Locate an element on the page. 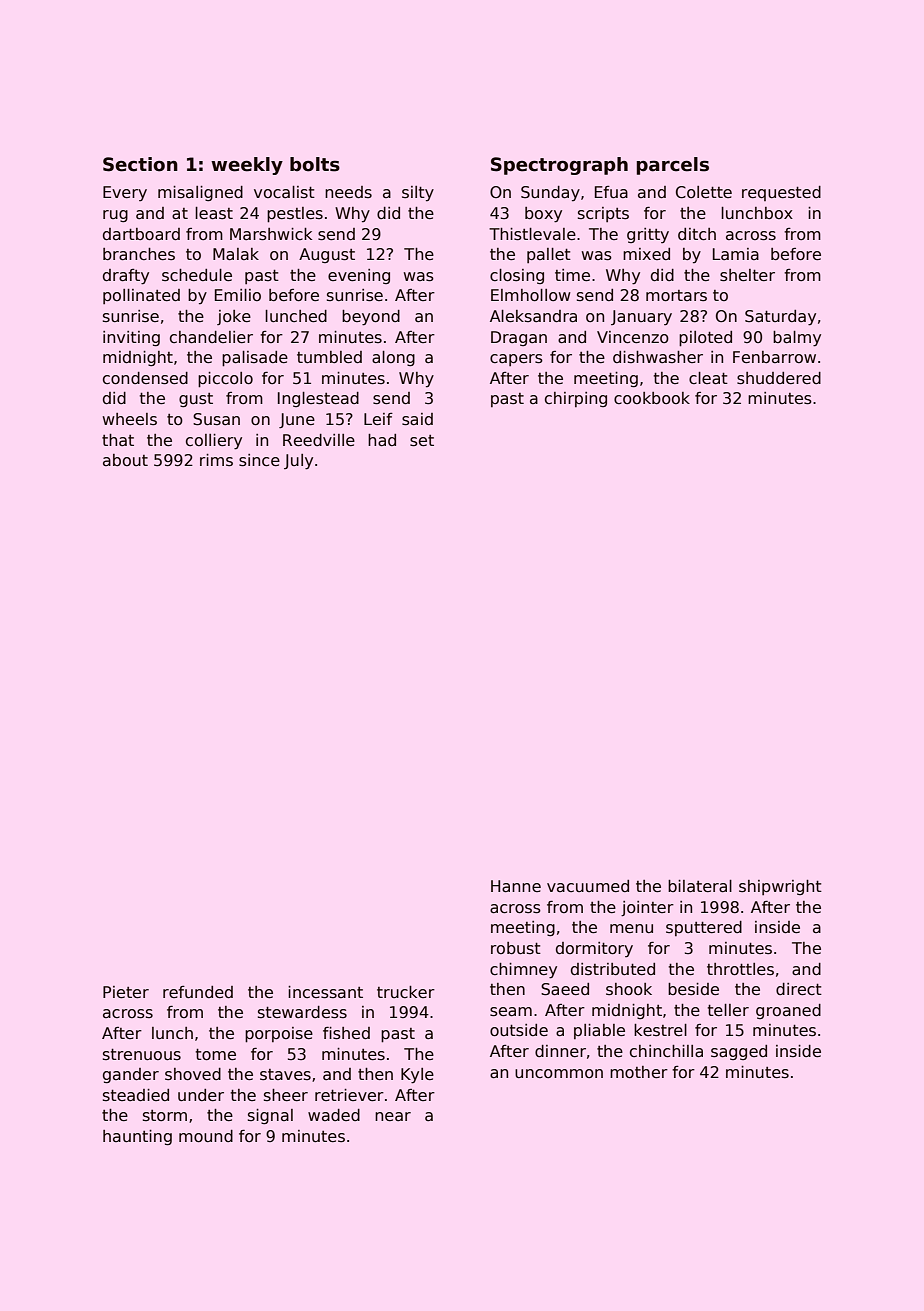 The width and height of the image is (924, 1311). parcels is located at coordinates (673, 166).
